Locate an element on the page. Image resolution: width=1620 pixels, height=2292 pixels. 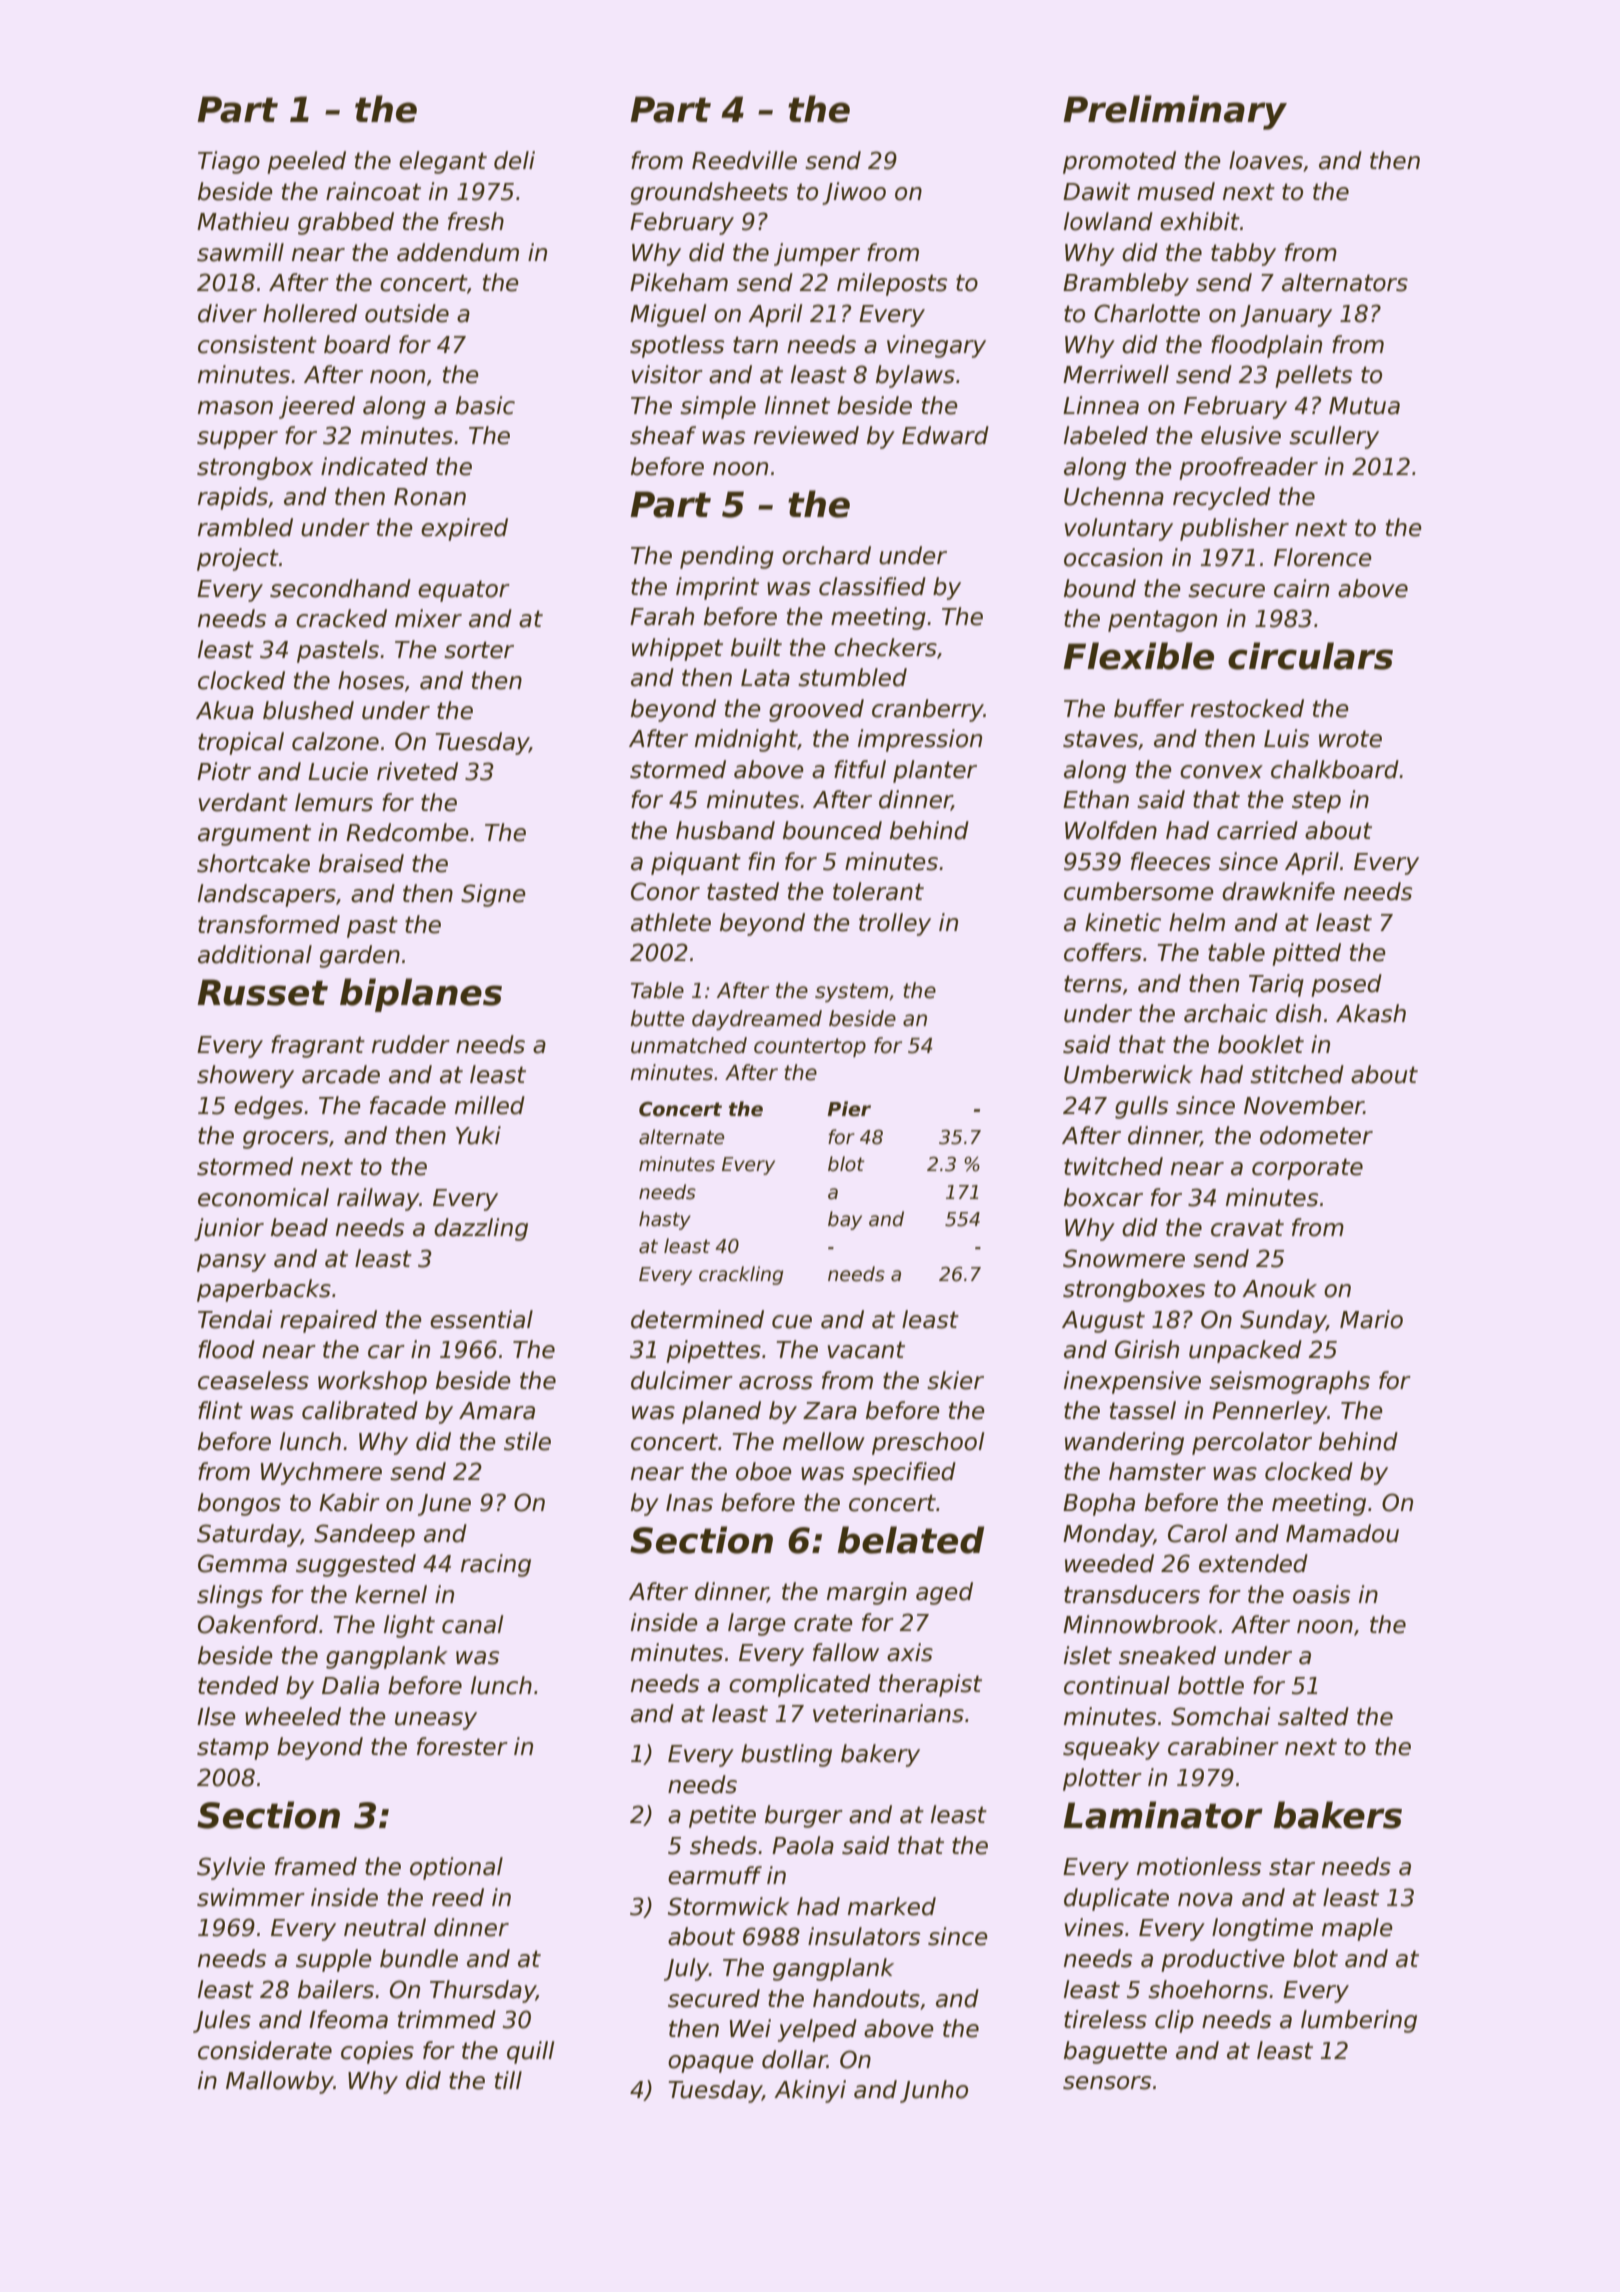
Jiwoo is located at coordinates (854, 193).
